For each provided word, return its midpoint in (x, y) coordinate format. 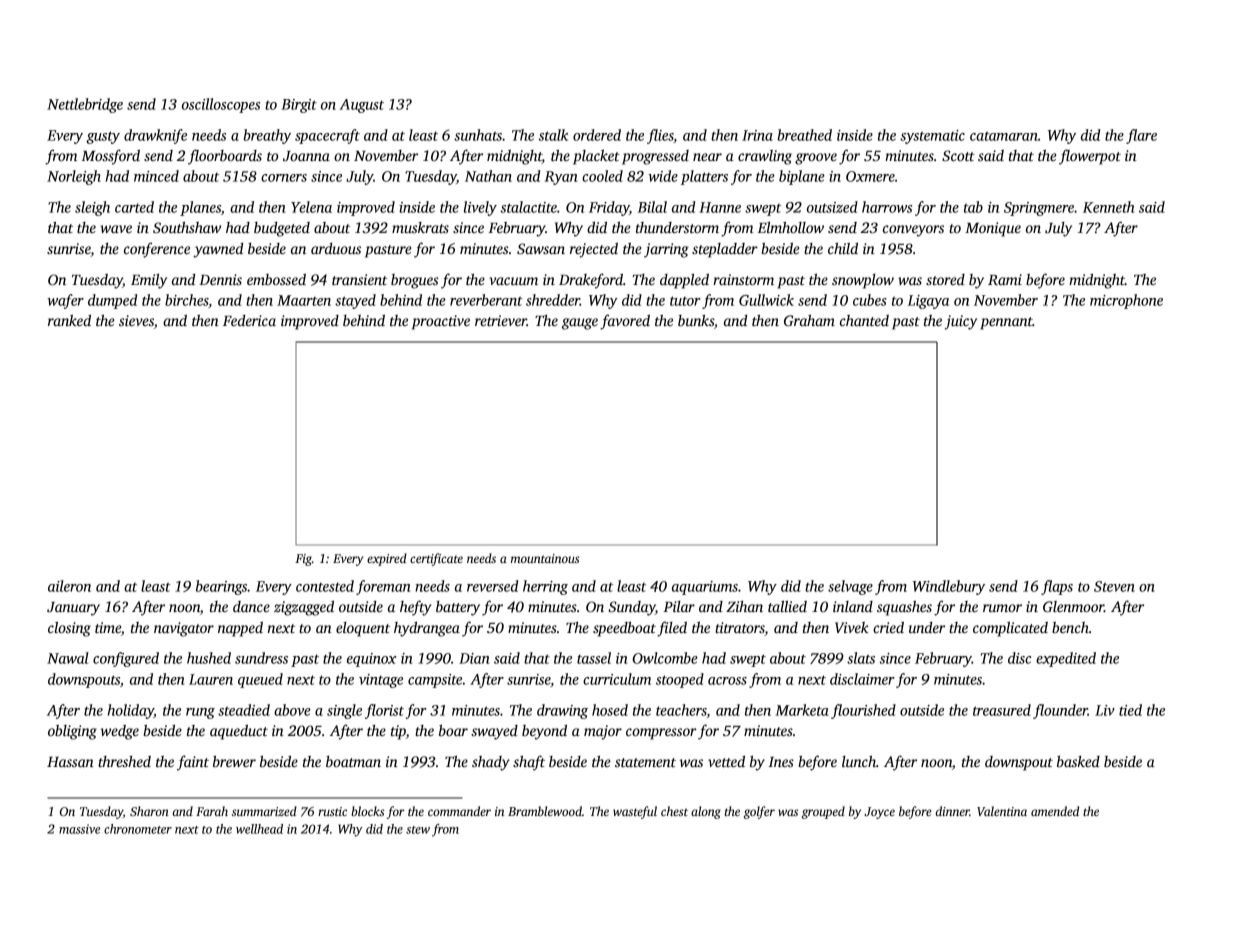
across (727, 681)
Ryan (561, 178)
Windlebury (949, 587)
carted (134, 207)
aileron (69, 586)
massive (79, 829)
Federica (249, 320)
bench (1070, 627)
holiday (131, 711)
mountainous (545, 558)
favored (625, 322)
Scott (958, 155)
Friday (609, 208)
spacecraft (327, 136)
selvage (850, 587)
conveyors (913, 231)
